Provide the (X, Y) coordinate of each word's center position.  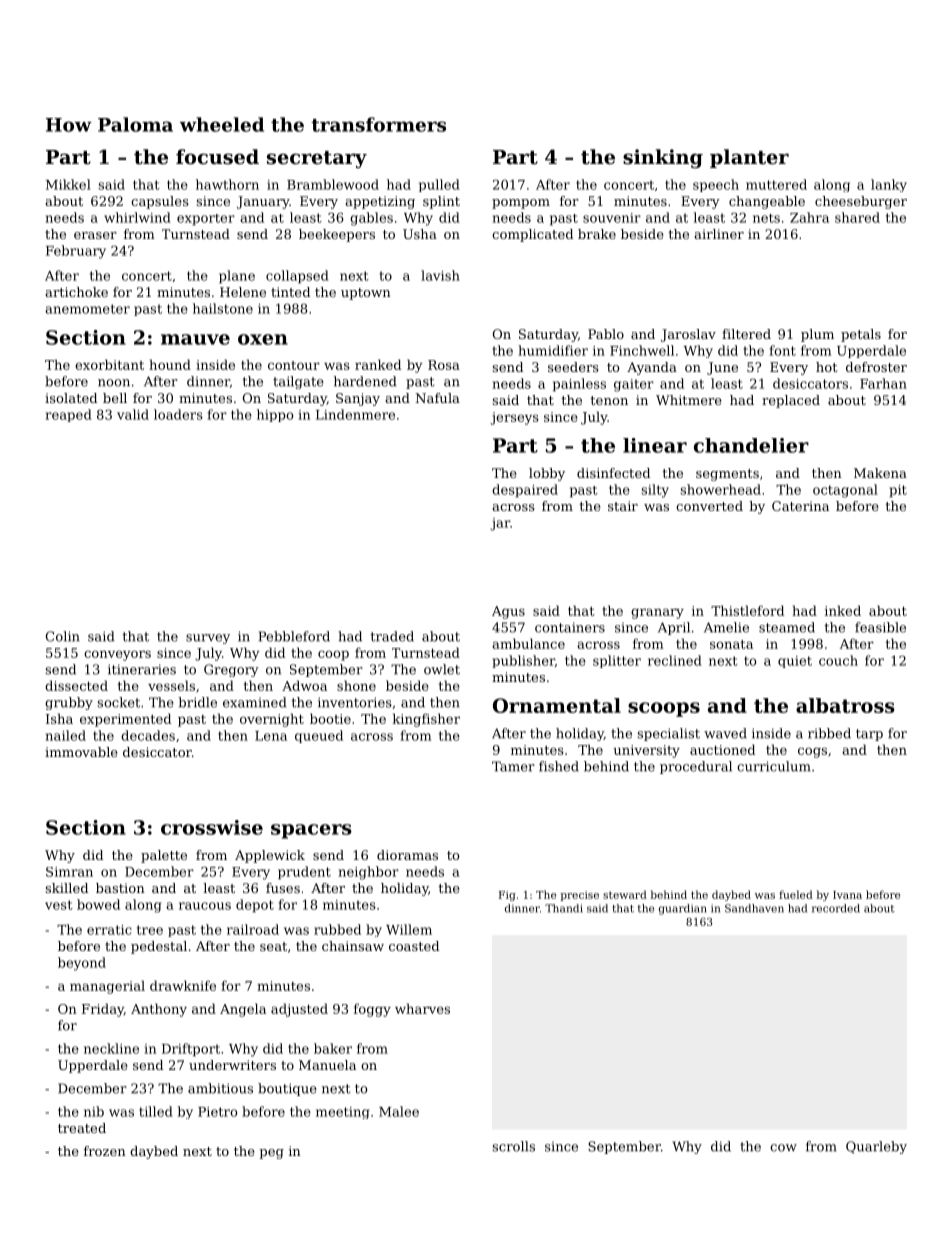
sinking (663, 159)
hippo (275, 415)
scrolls (514, 1146)
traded (392, 636)
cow (783, 1148)
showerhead (720, 489)
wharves (422, 1008)
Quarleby (876, 1147)
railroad (253, 929)
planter (749, 158)
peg (271, 1154)
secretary (317, 160)
